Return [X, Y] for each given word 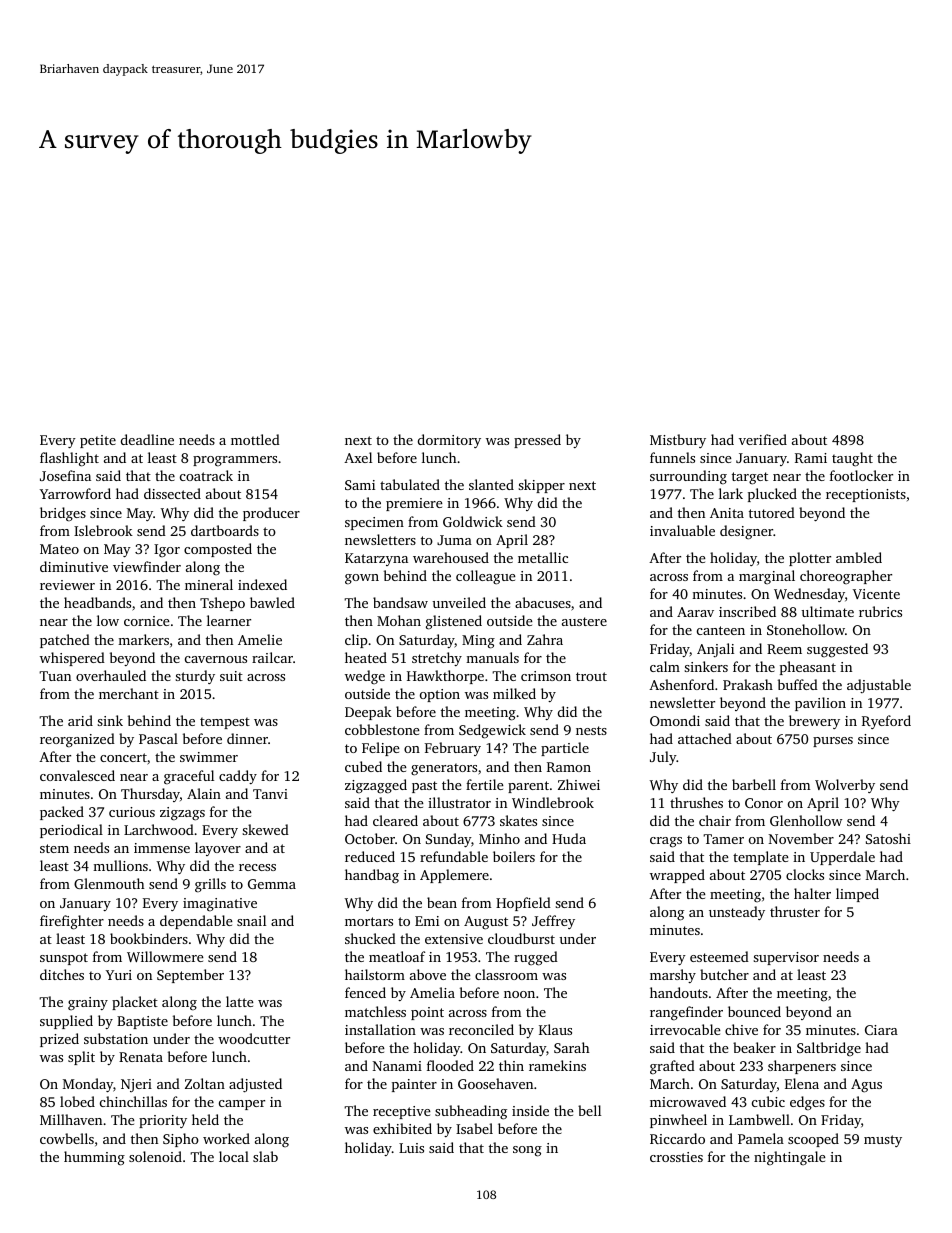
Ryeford [886, 722]
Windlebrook [553, 802]
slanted [491, 484]
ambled [859, 557]
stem [54, 848]
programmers [235, 461]
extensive [454, 939]
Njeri [136, 1085]
